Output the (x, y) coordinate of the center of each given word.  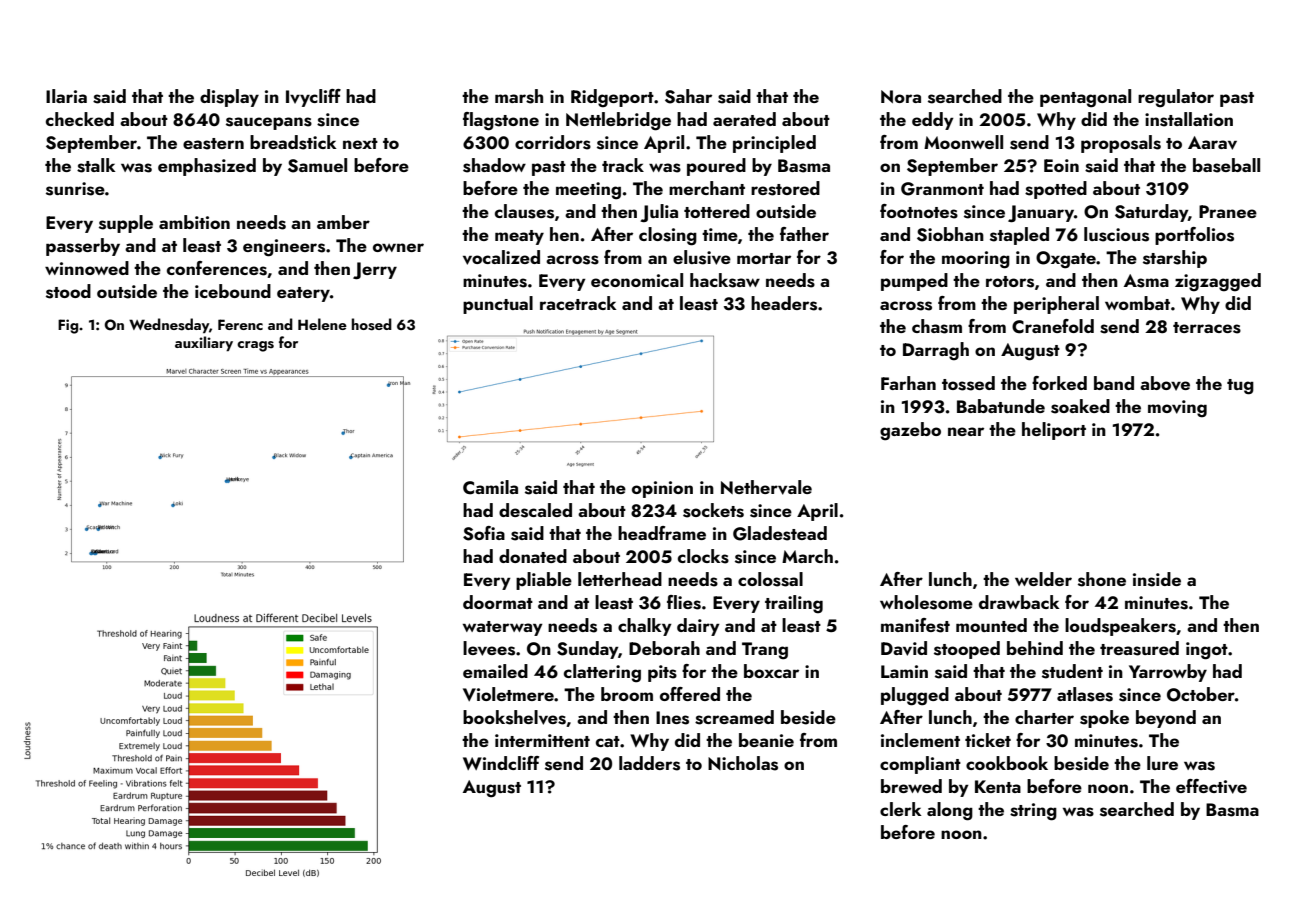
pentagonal (1085, 98)
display (229, 98)
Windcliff (501, 763)
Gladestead (780, 533)
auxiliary (204, 343)
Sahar (688, 96)
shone (1102, 579)
